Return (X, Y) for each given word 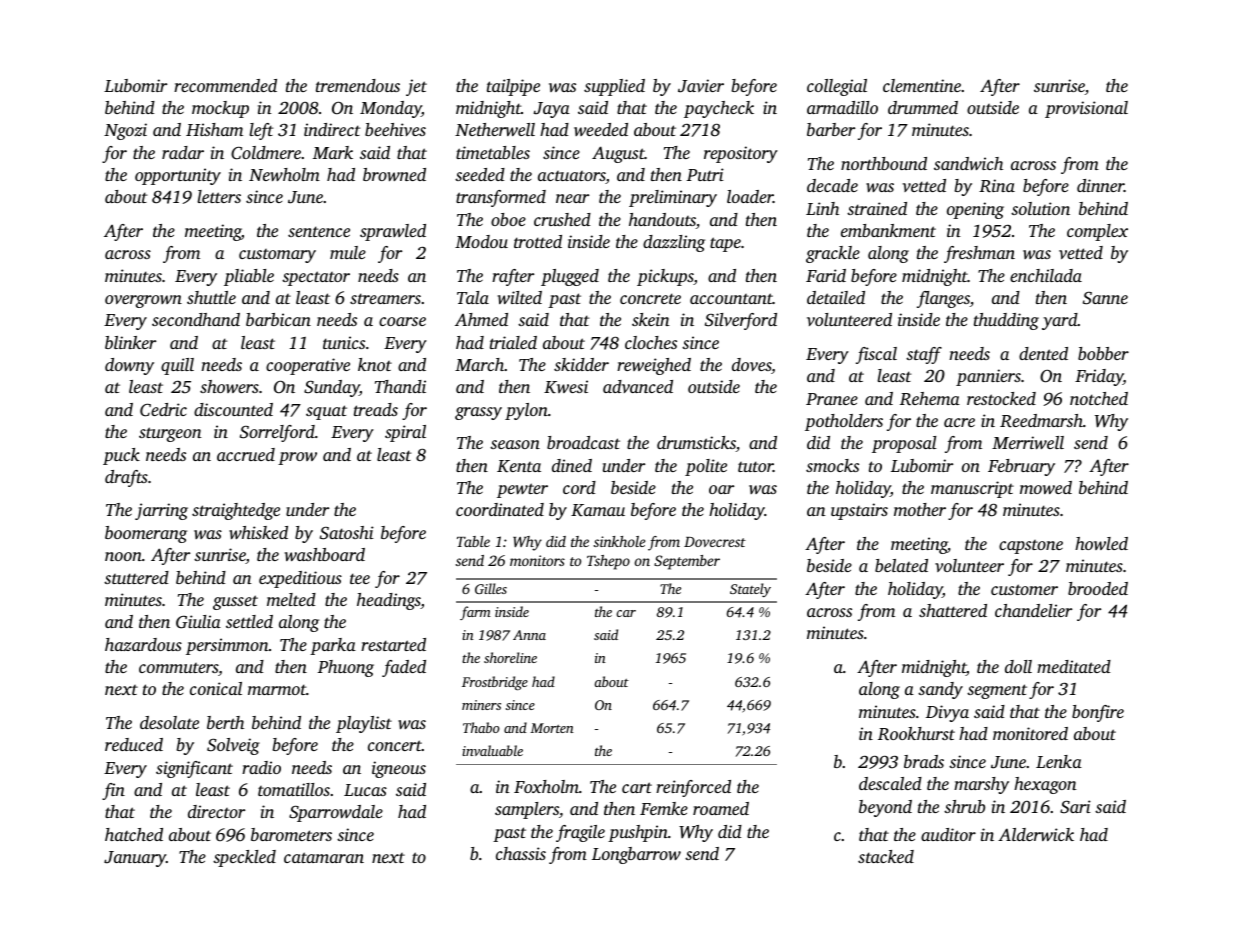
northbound (884, 163)
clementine (922, 85)
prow (297, 458)
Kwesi (566, 386)
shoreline (510, 657)
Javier (701, 86)
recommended (225, 85)
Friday (1099, 377)
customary (277, 256)
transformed (501, 198)
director (216, 811)
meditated (1074, 666)
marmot (277, 689)
